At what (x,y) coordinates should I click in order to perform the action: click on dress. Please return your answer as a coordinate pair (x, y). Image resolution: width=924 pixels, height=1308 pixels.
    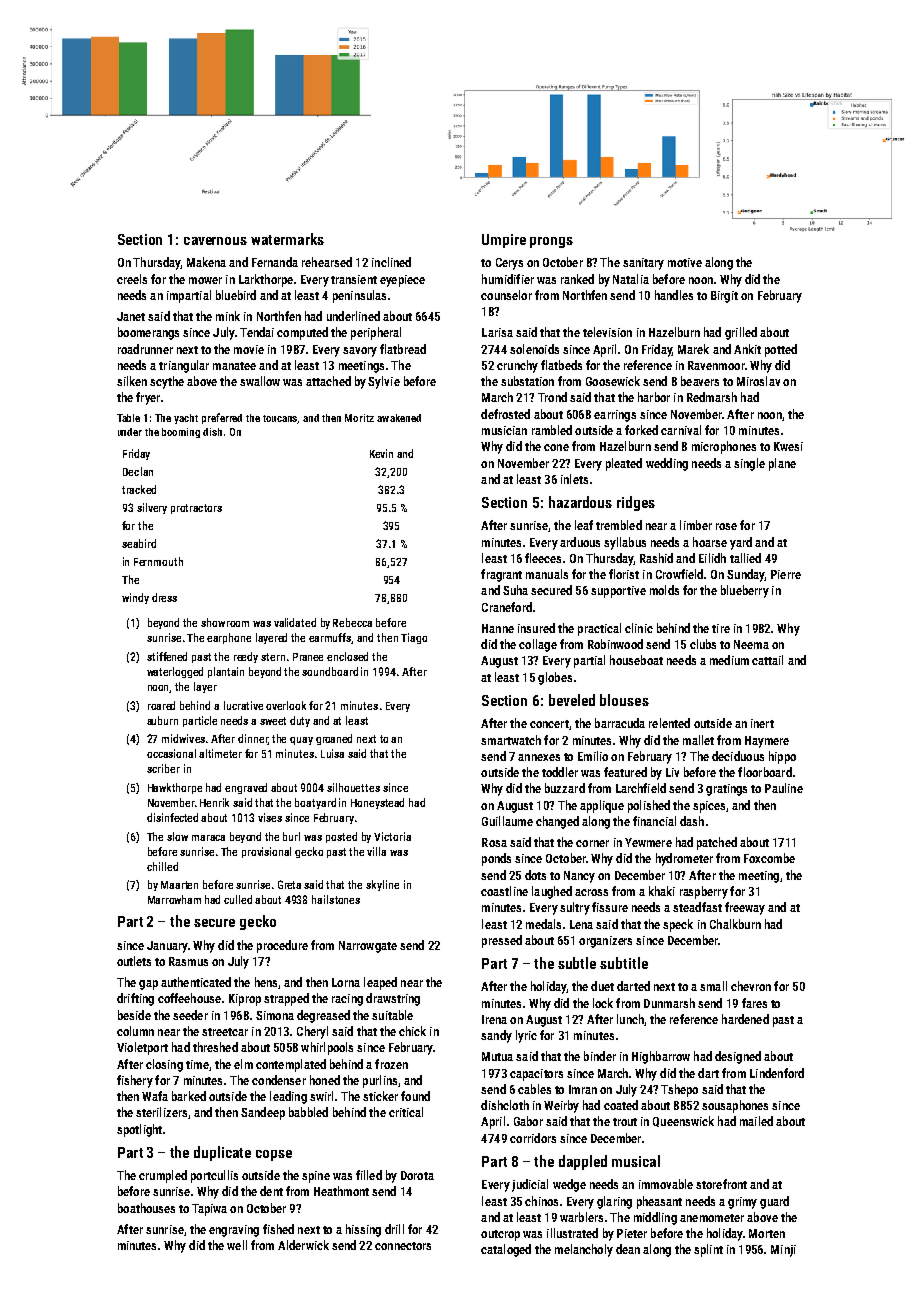
    Looking at the image, I should click on (164, 597).
